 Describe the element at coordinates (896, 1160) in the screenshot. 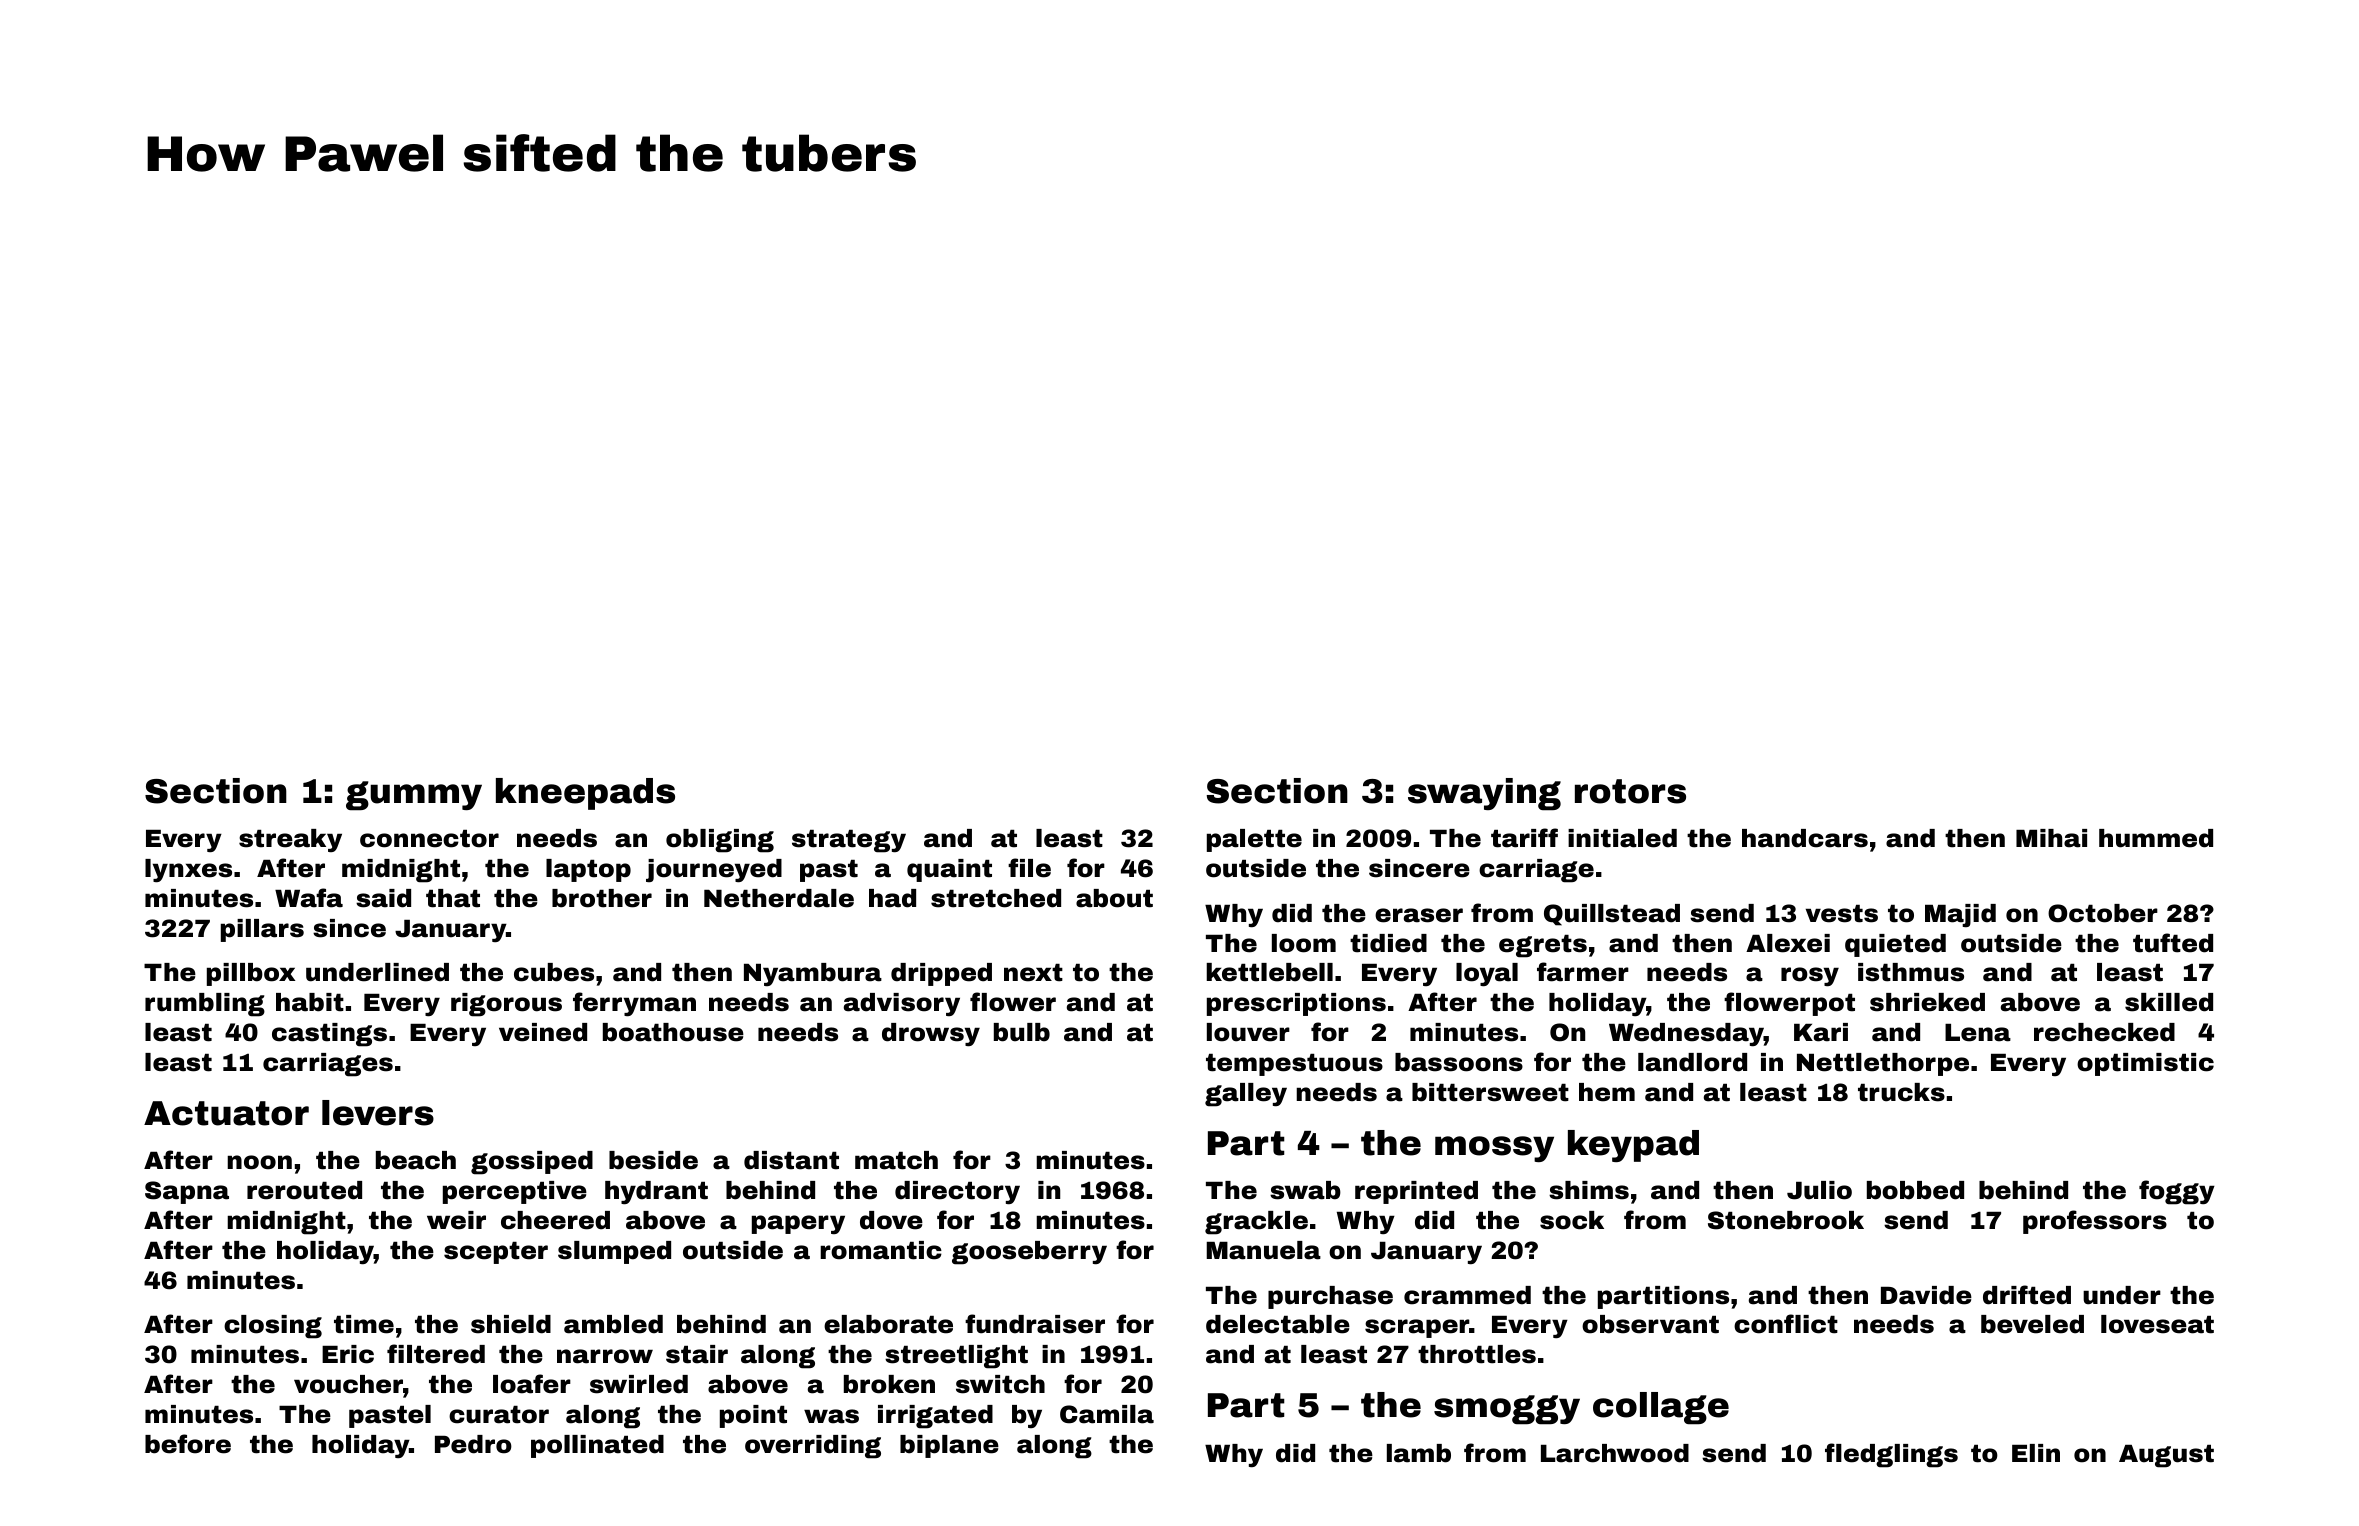

I see `match` at that location.
